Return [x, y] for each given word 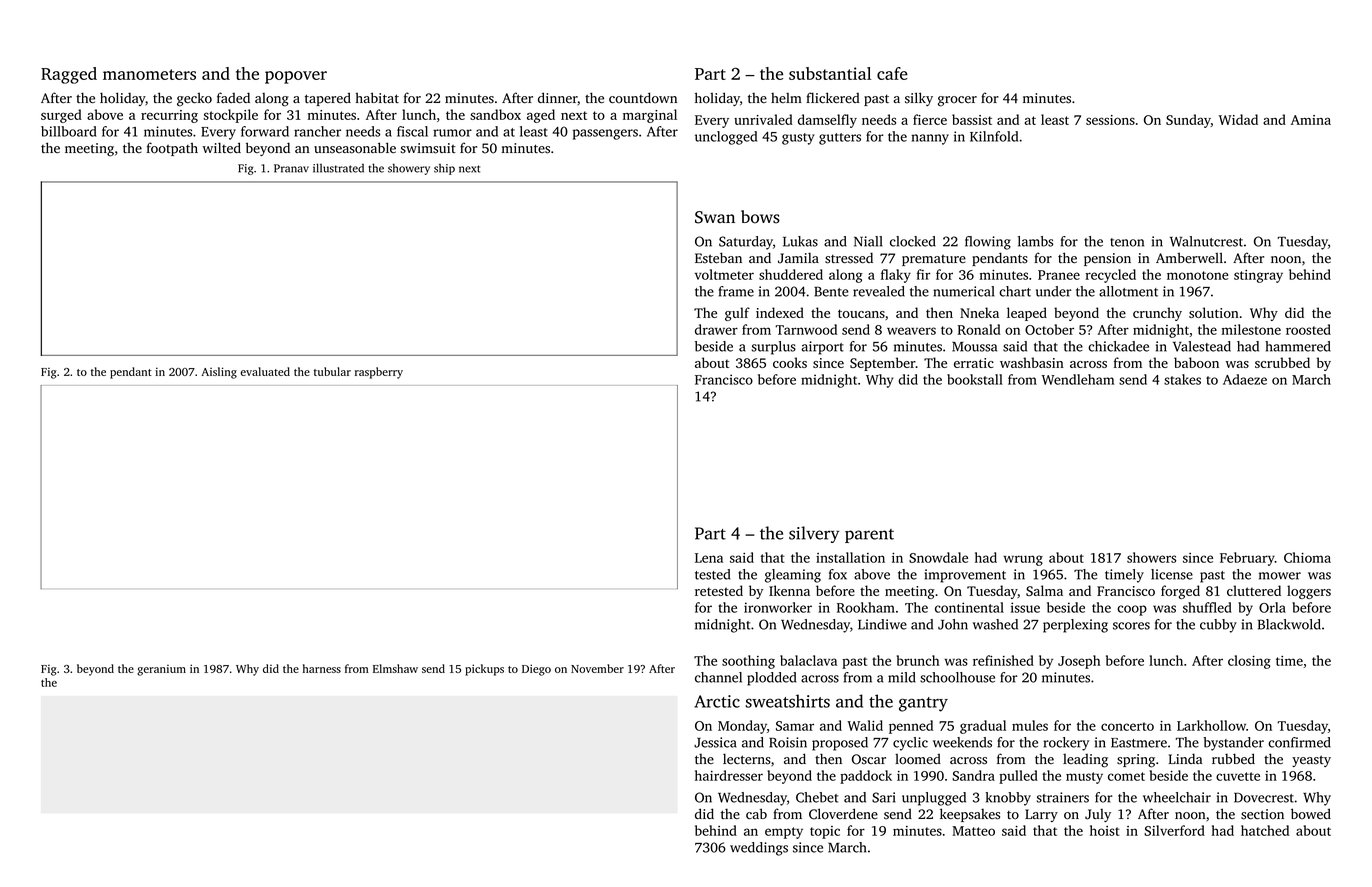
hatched [1265, 830]
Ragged [69, 75]
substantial [830, 73]
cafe [892, 73]
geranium [161, 670]
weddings [759, 849]
